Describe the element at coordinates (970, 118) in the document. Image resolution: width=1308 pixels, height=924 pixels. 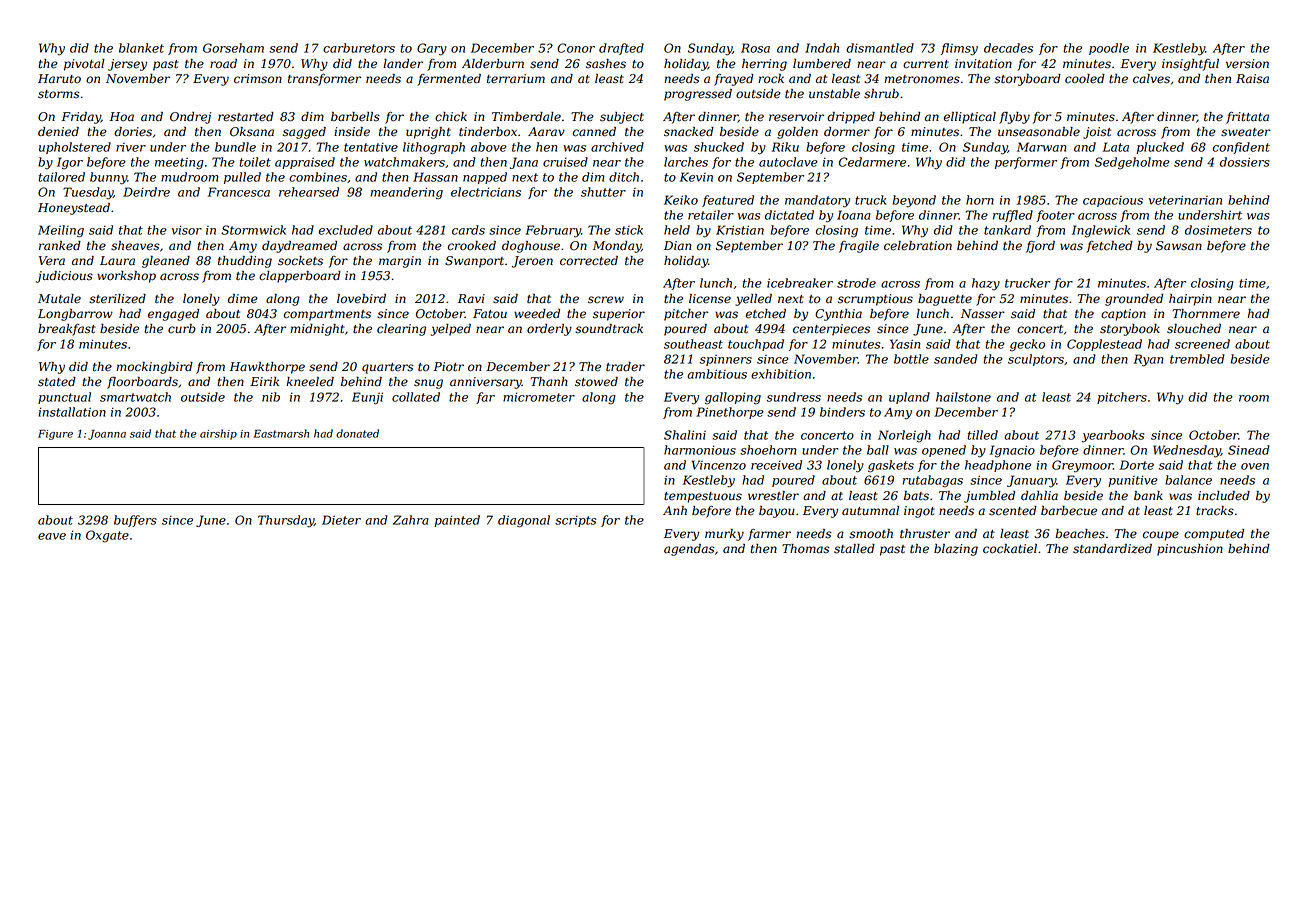
I see `elliptical` at that location.
